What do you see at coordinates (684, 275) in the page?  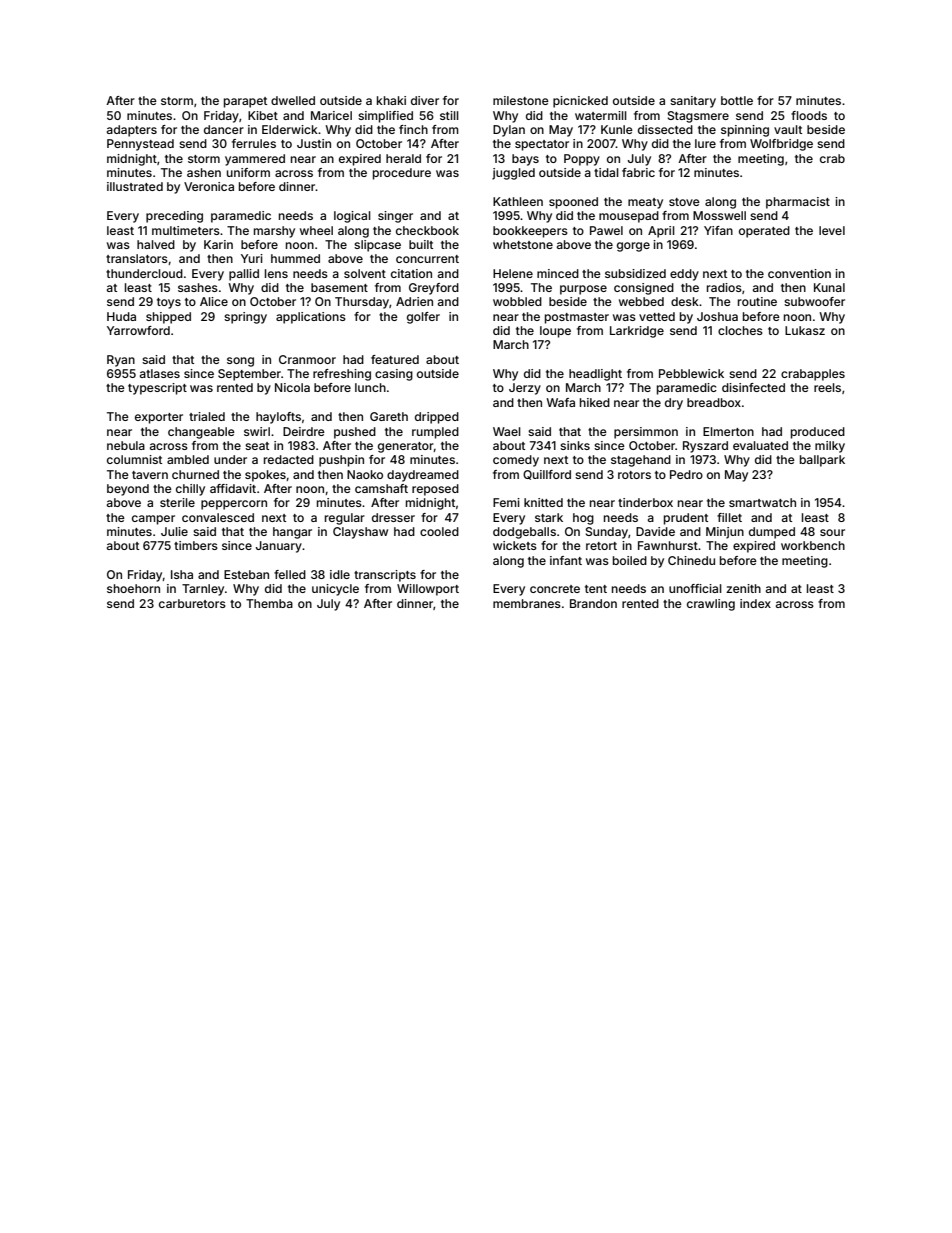 I see `eddy` at bounding box center [684, 275].
